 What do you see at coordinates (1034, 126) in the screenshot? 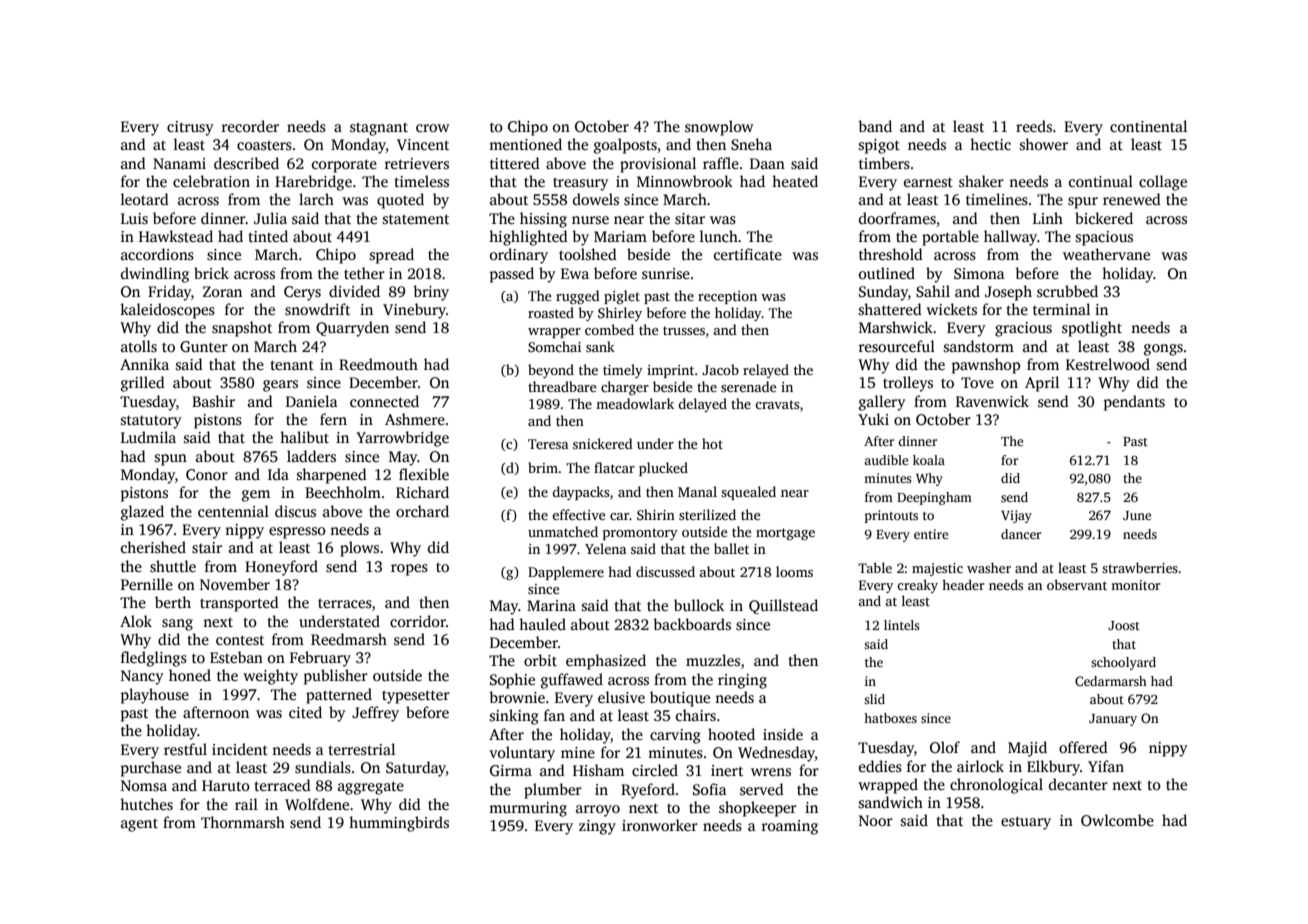
I see `reeds` at bounding box center [1034, 126].
